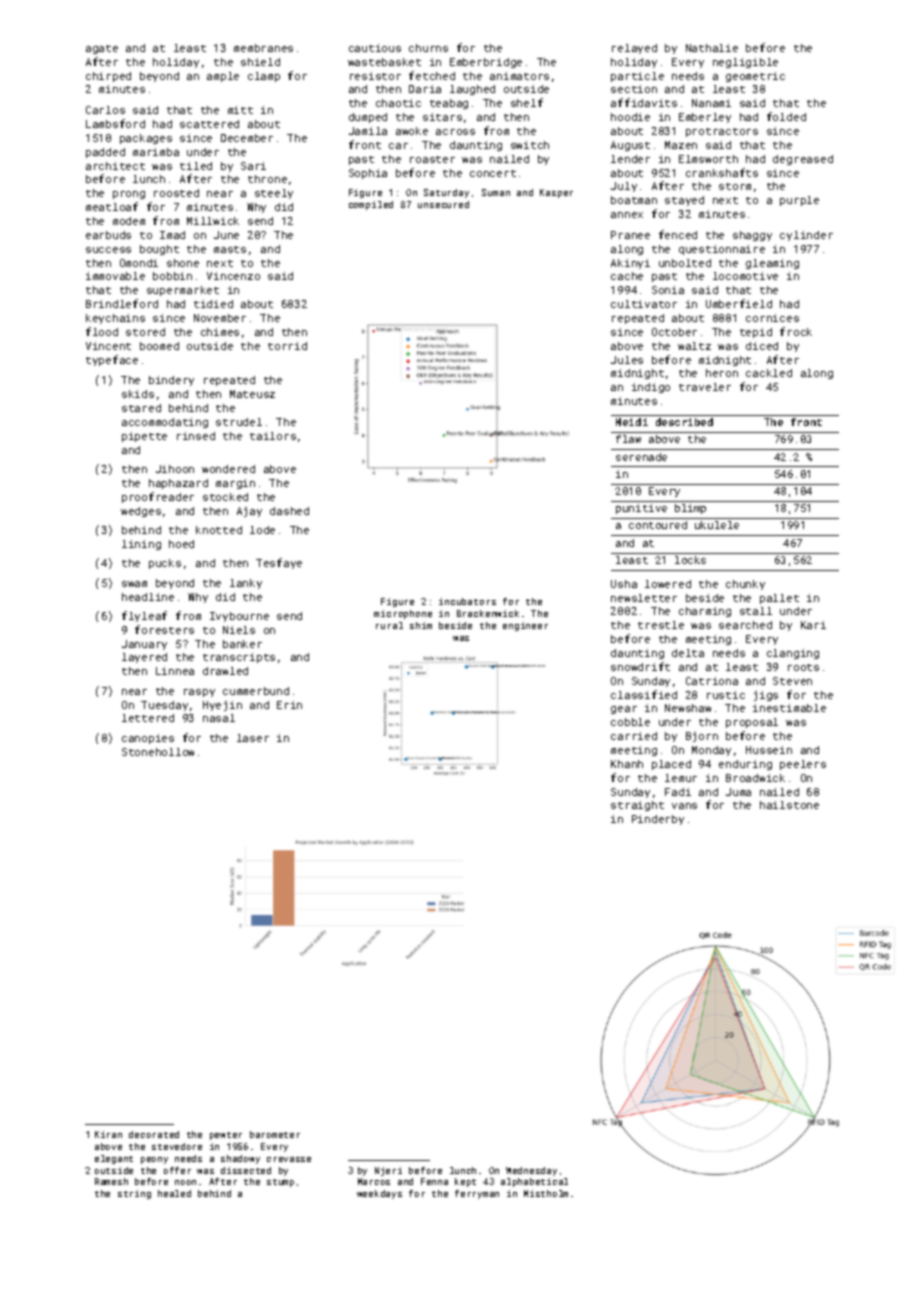 The width and height of the screenshot is (924, 1308). What do you see at coordinates (789, 805) in the screenshot?
I see `hailstone` at bounding box center [789, 805].
